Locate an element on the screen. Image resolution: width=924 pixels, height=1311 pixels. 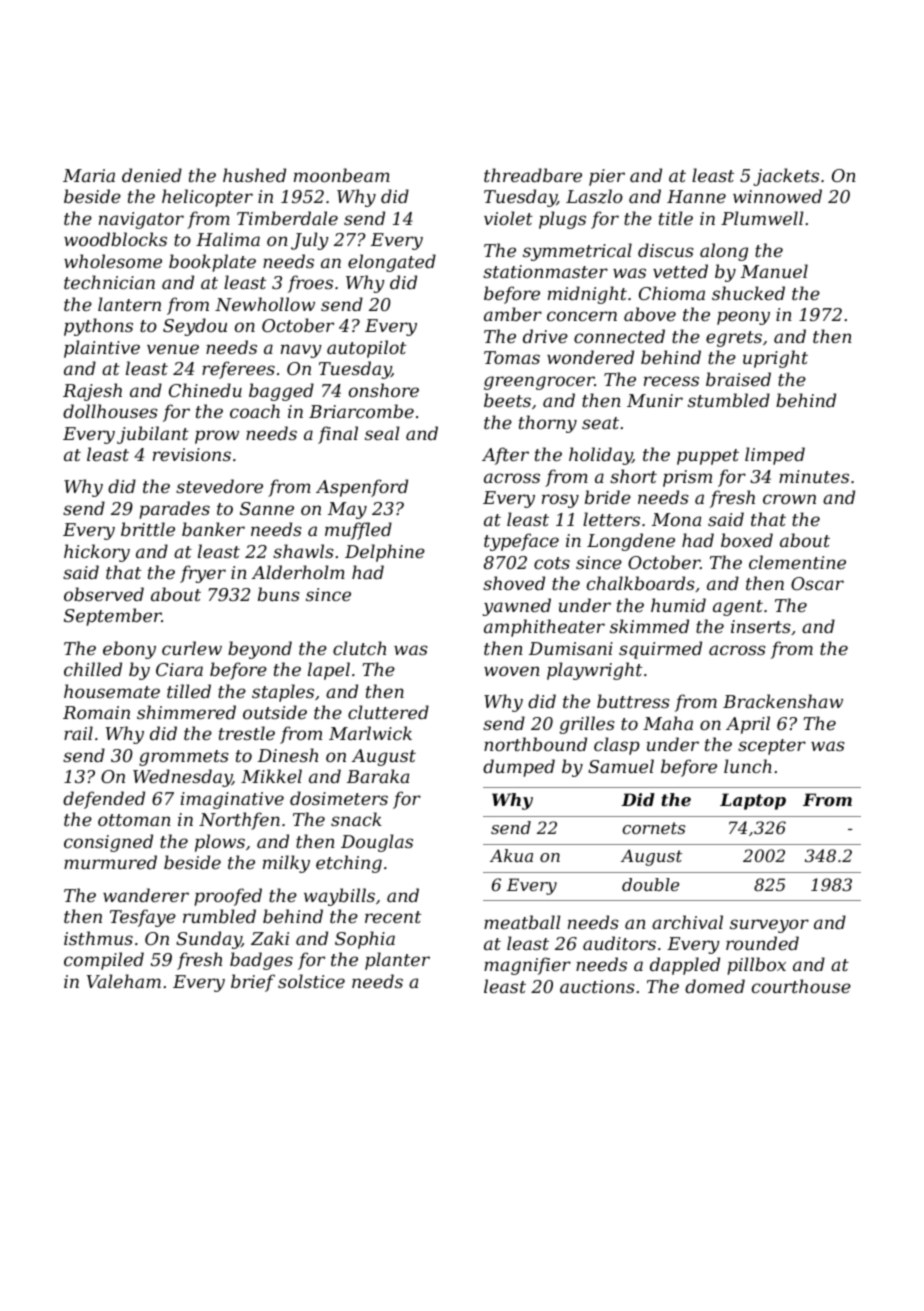
imaginative is located at coordinates (232, 800).
